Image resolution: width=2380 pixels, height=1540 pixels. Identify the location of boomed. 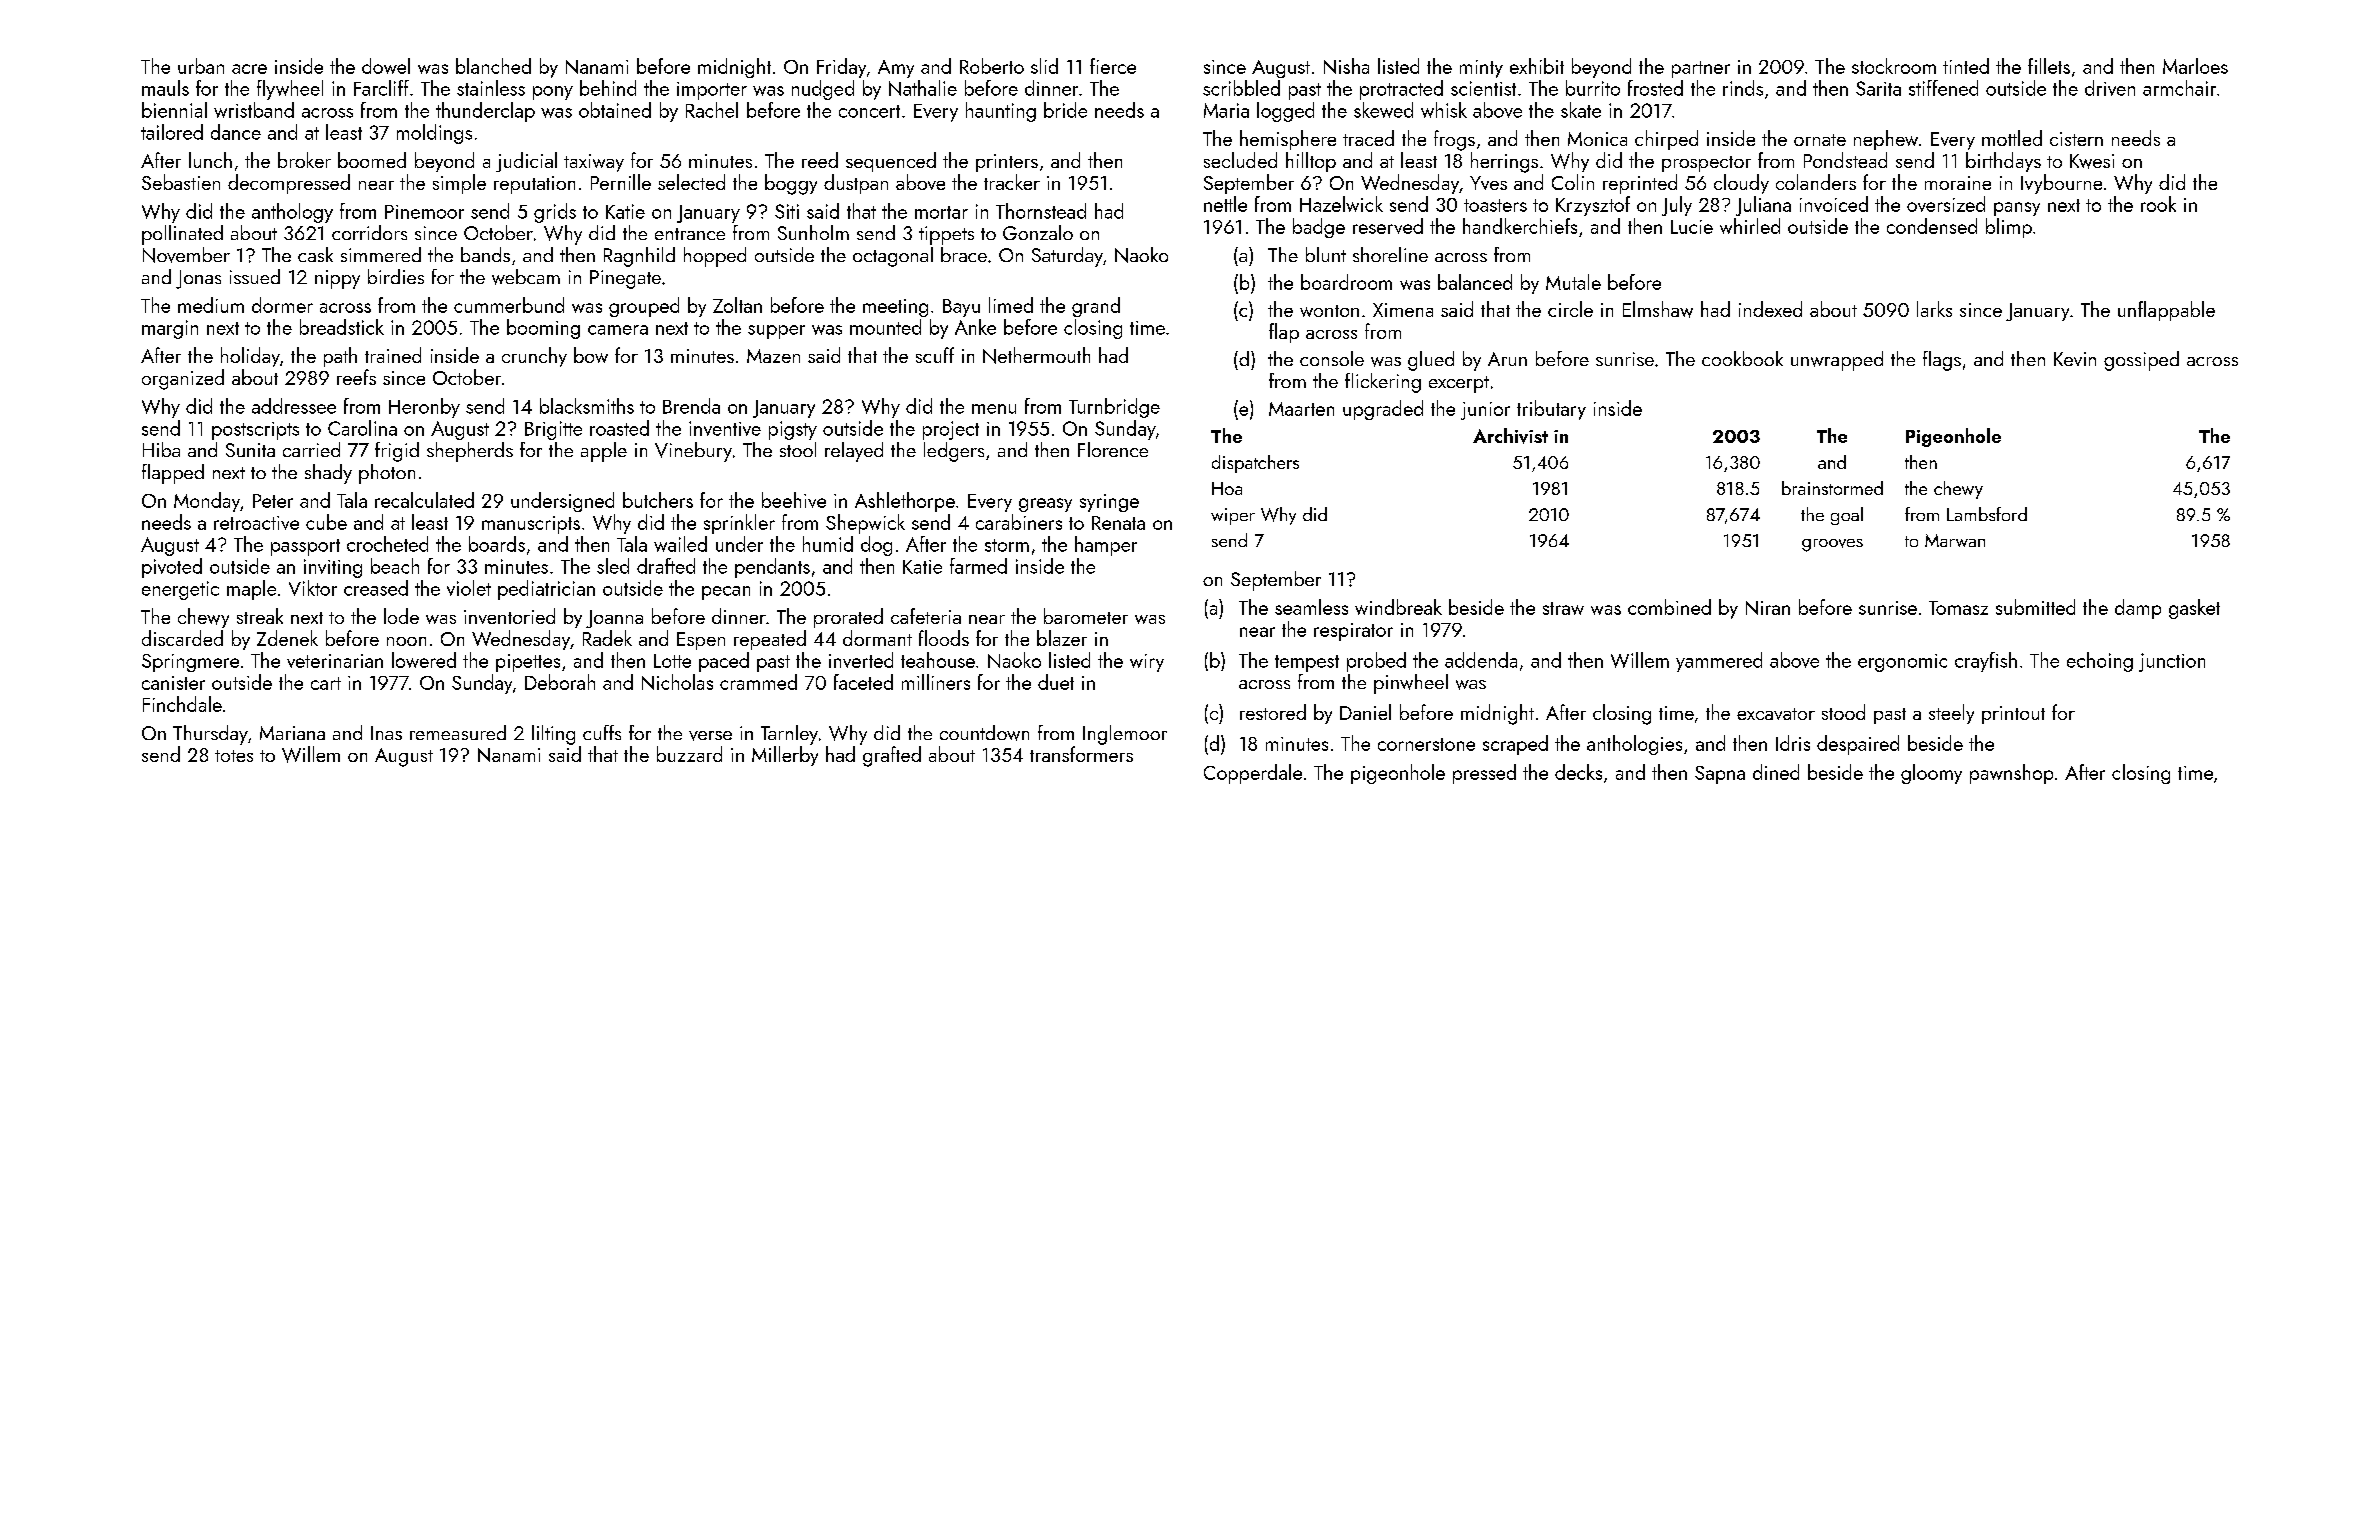
(372, 160).
